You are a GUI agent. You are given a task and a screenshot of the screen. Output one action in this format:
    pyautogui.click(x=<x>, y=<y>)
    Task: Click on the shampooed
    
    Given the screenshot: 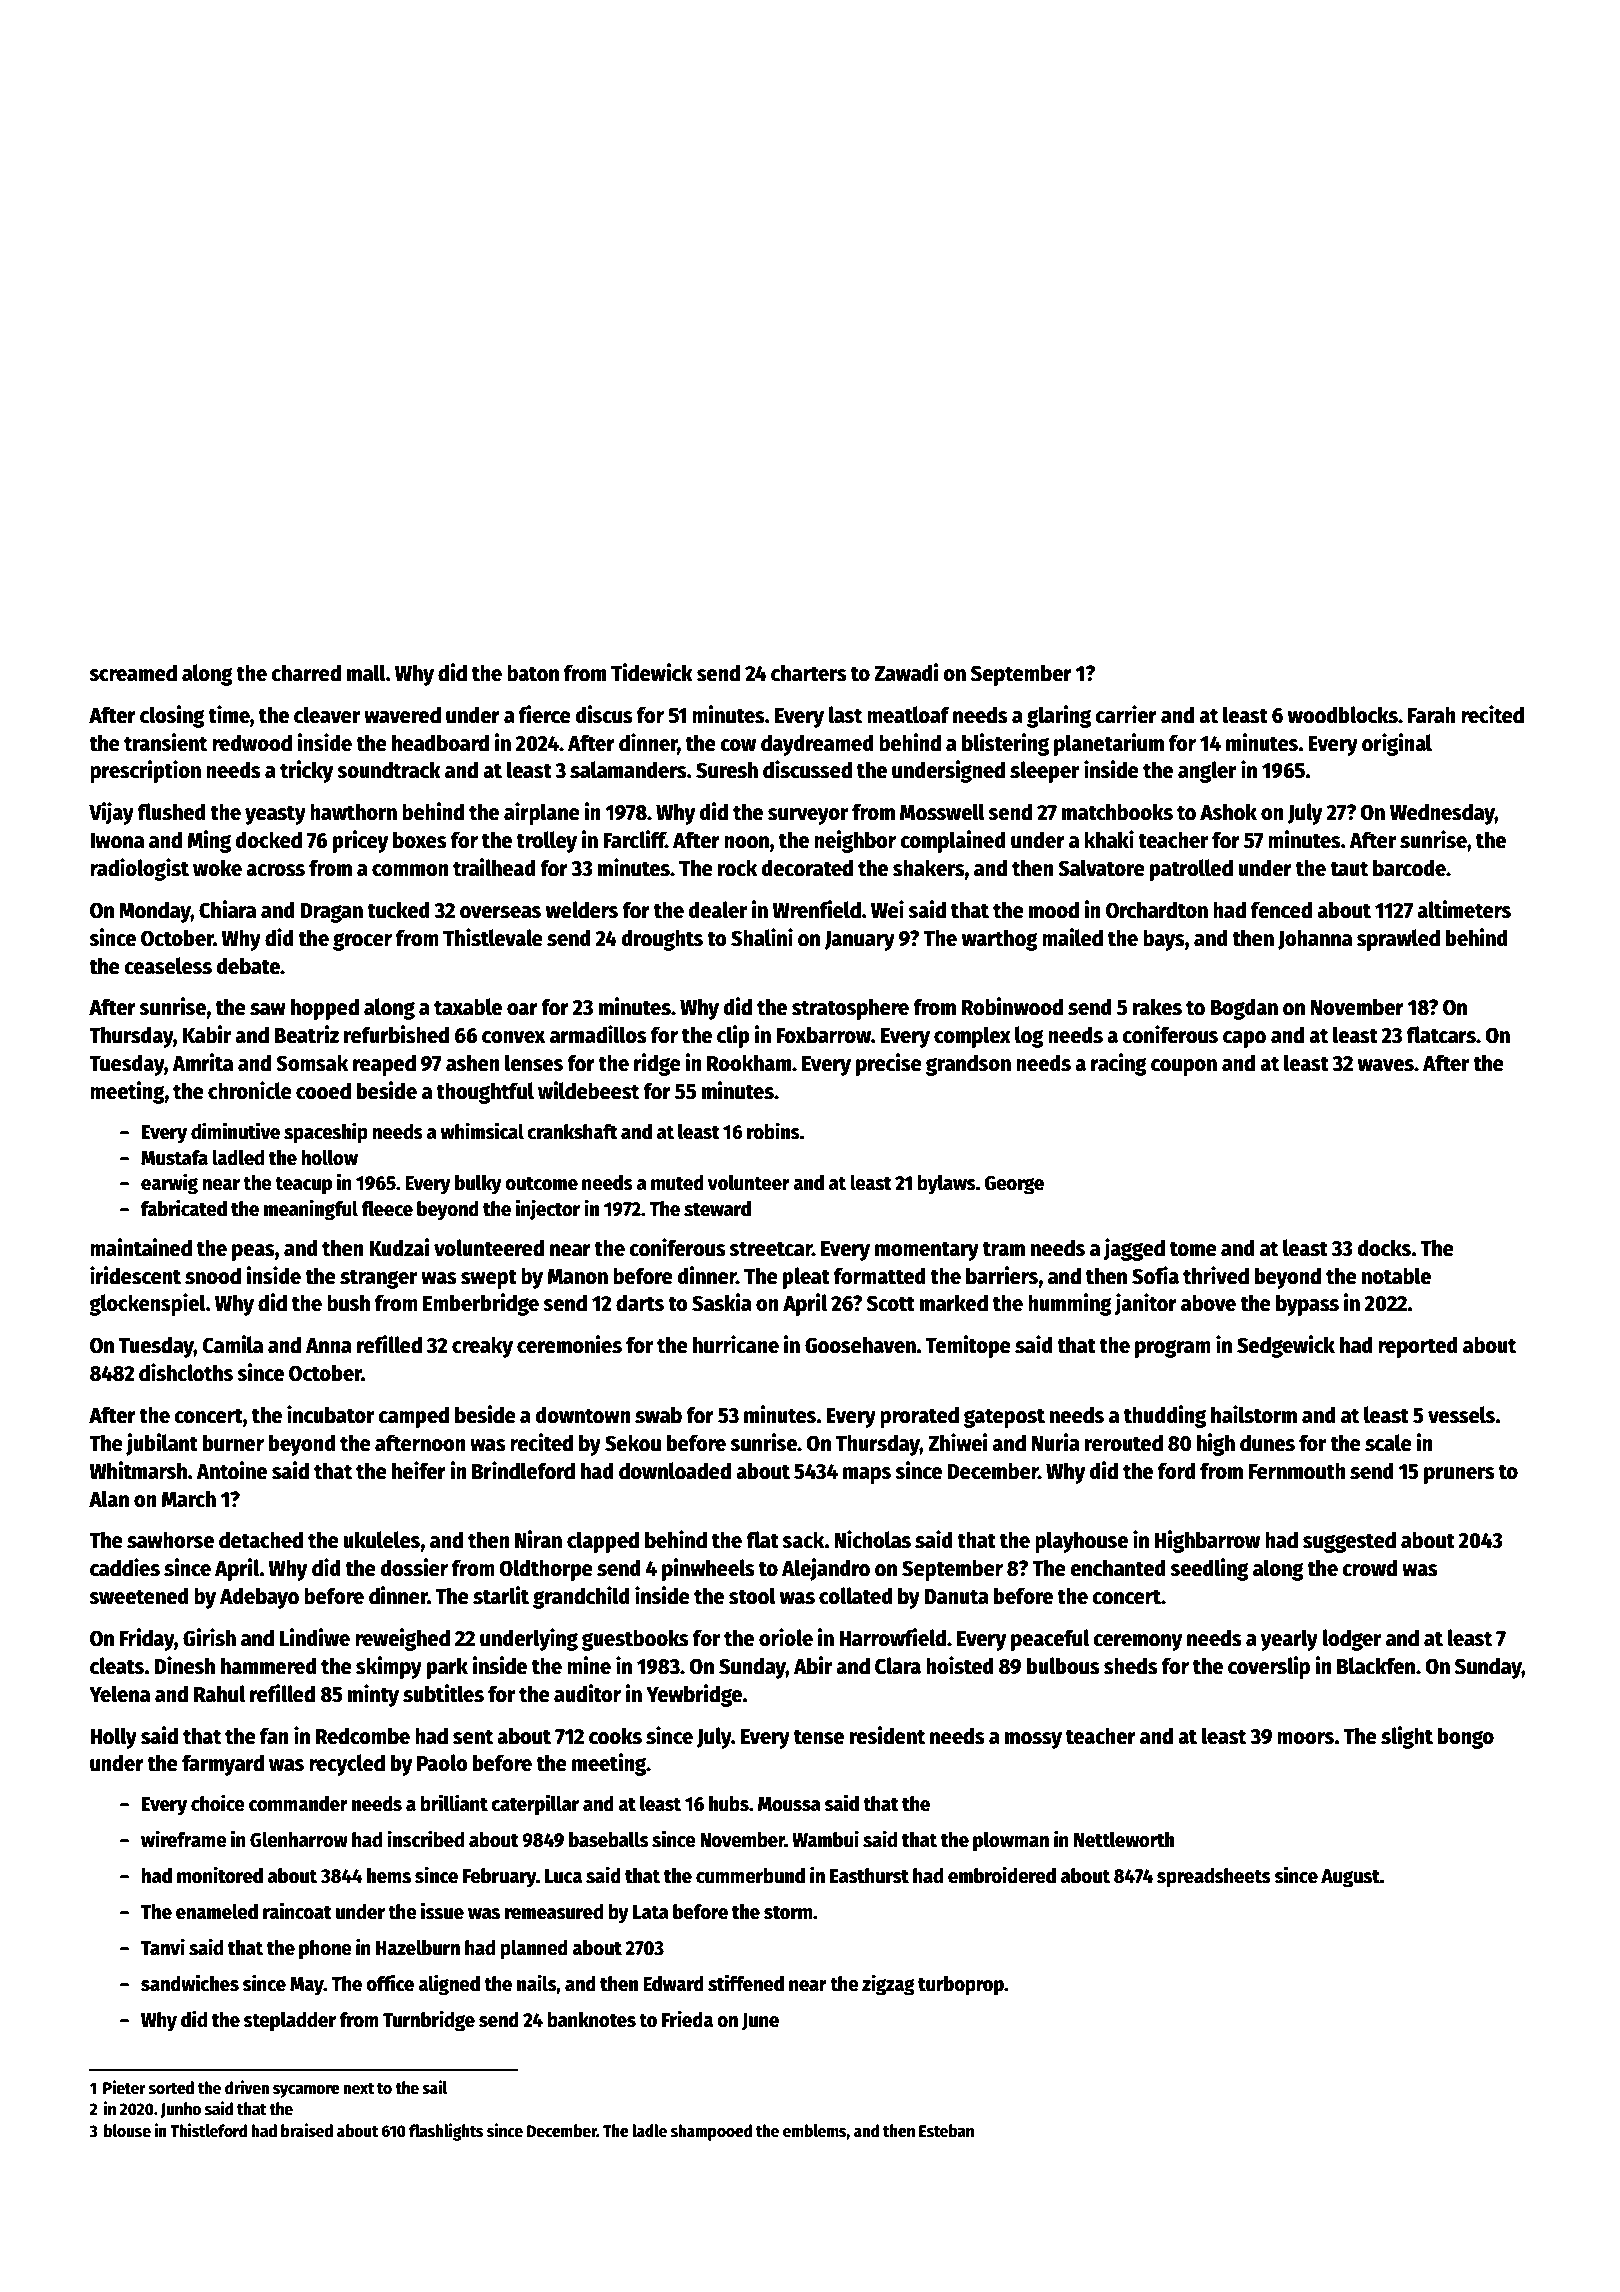 What is the action you would take?
    pyautogui.click(x=711, y=2132)
